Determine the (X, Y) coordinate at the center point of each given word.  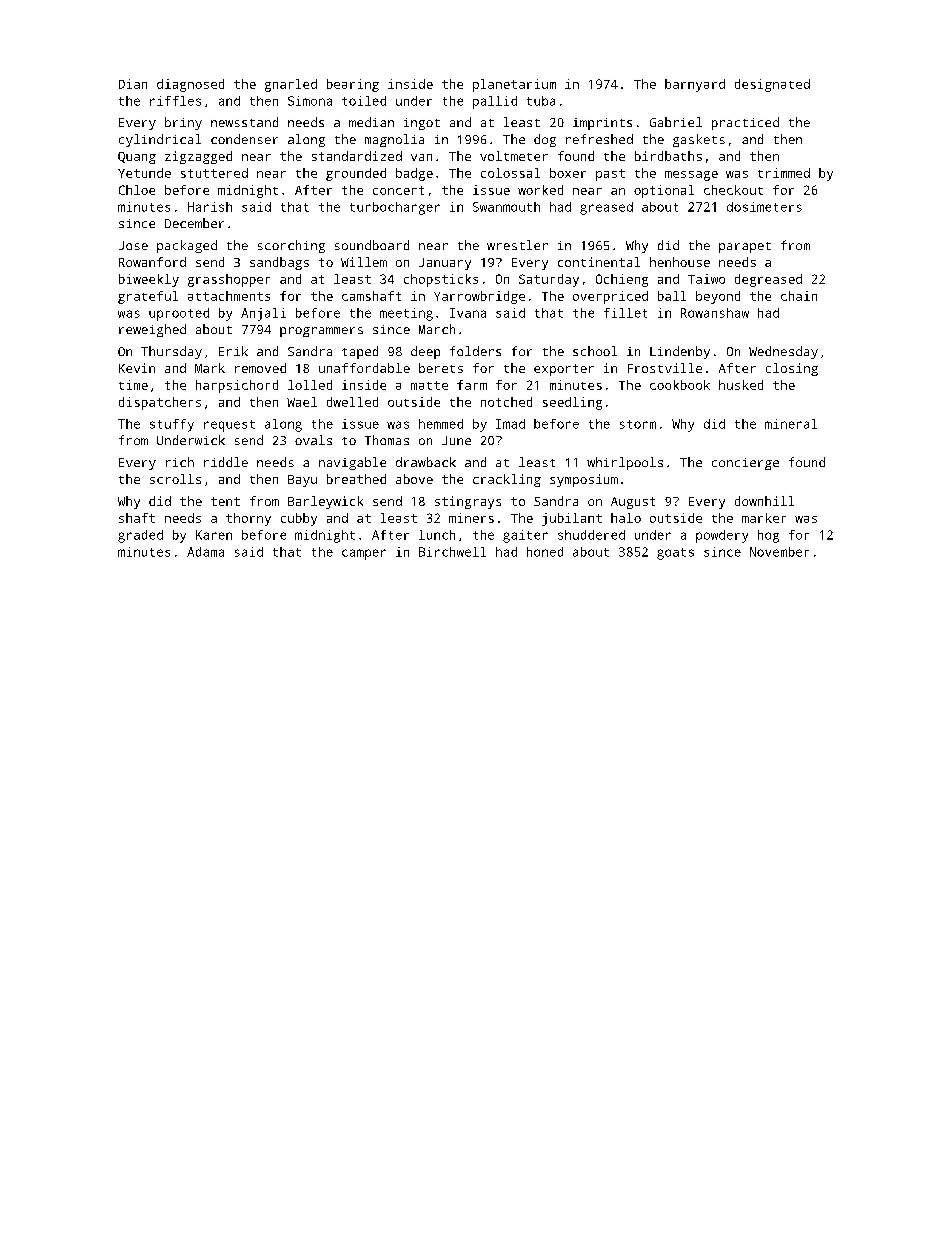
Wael (302, 402)
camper (364, 554)
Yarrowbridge (479, 297)
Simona (310, 101)
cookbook (680, 385)
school (595, 351)
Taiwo (706, 279)
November (779, 552)
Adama (205, 552)
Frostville (665, 368)
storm (638, 424)
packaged (187, 246)
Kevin (137, 368)
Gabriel (676, 122)
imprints (602, 124)
